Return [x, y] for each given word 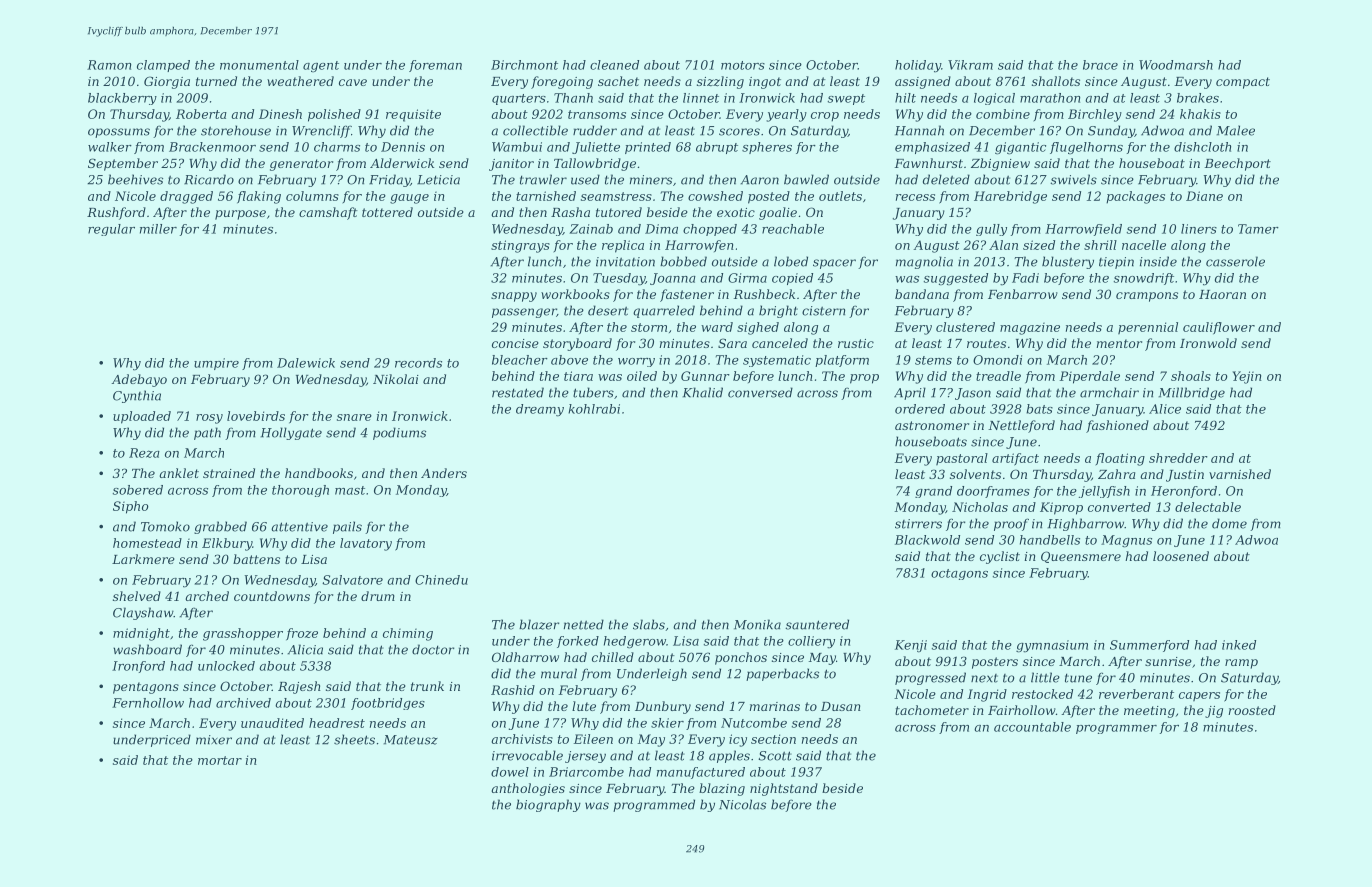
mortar [220, 760]
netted [584, 624]
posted [769, 197]
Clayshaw [143, 613]
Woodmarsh [1176, 65]
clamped [163, 66]
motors [743, 65]
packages [1135, 197]
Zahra [1116, 474]
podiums [399, 433]
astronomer [932, 425]
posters [995, 663]
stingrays [520, 246]
